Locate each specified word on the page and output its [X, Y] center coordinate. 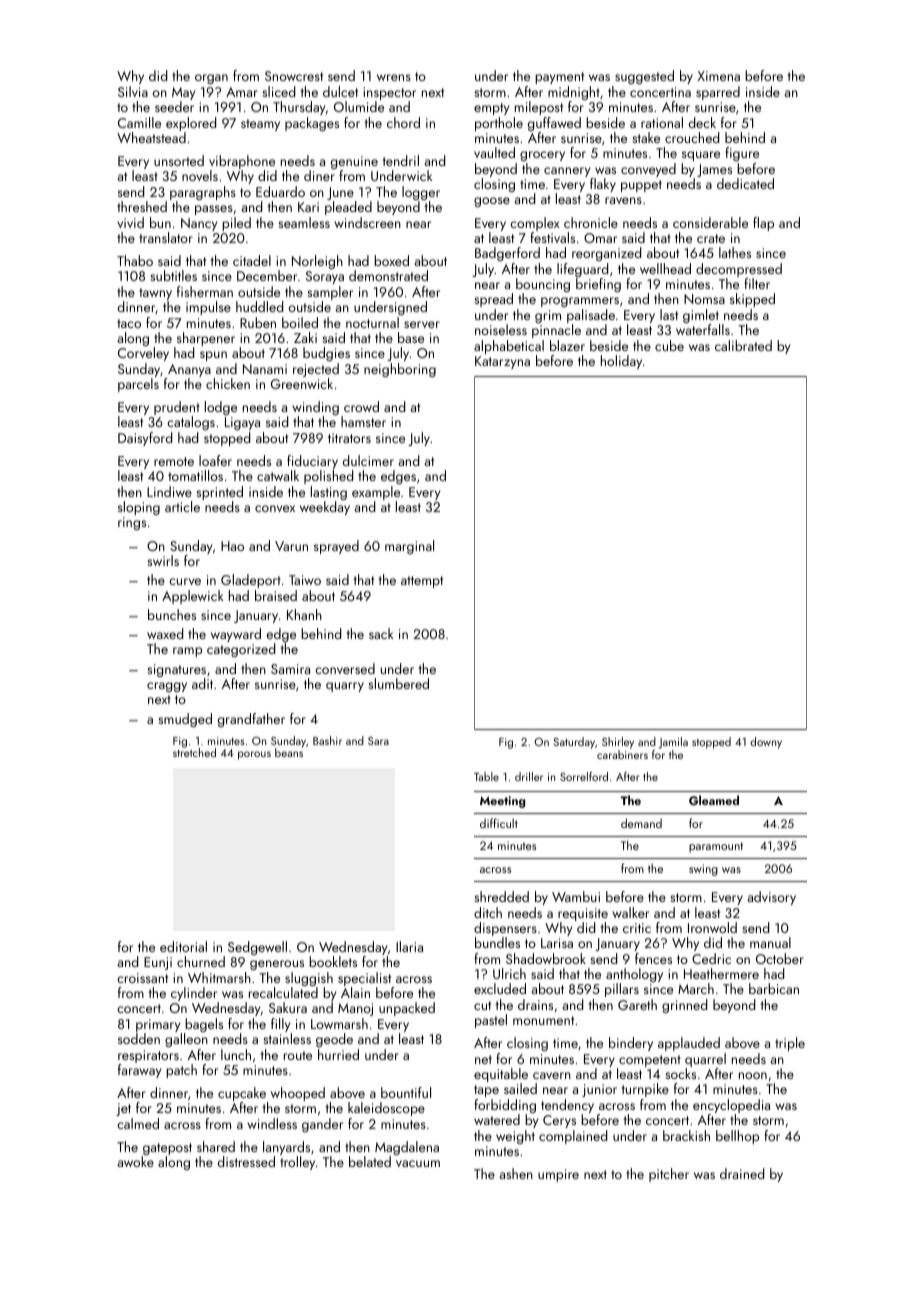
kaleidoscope [386, 1109]
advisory [771, 898]
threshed [142, 206]
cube [669, 345]
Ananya [189, 370]
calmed [138, 1123]
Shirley [618, 743]
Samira [290, 669]
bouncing [543, 285]
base [411, 337]
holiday [621, 362]
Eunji [158, 963]
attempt [422, 582]
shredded [501, 896]
